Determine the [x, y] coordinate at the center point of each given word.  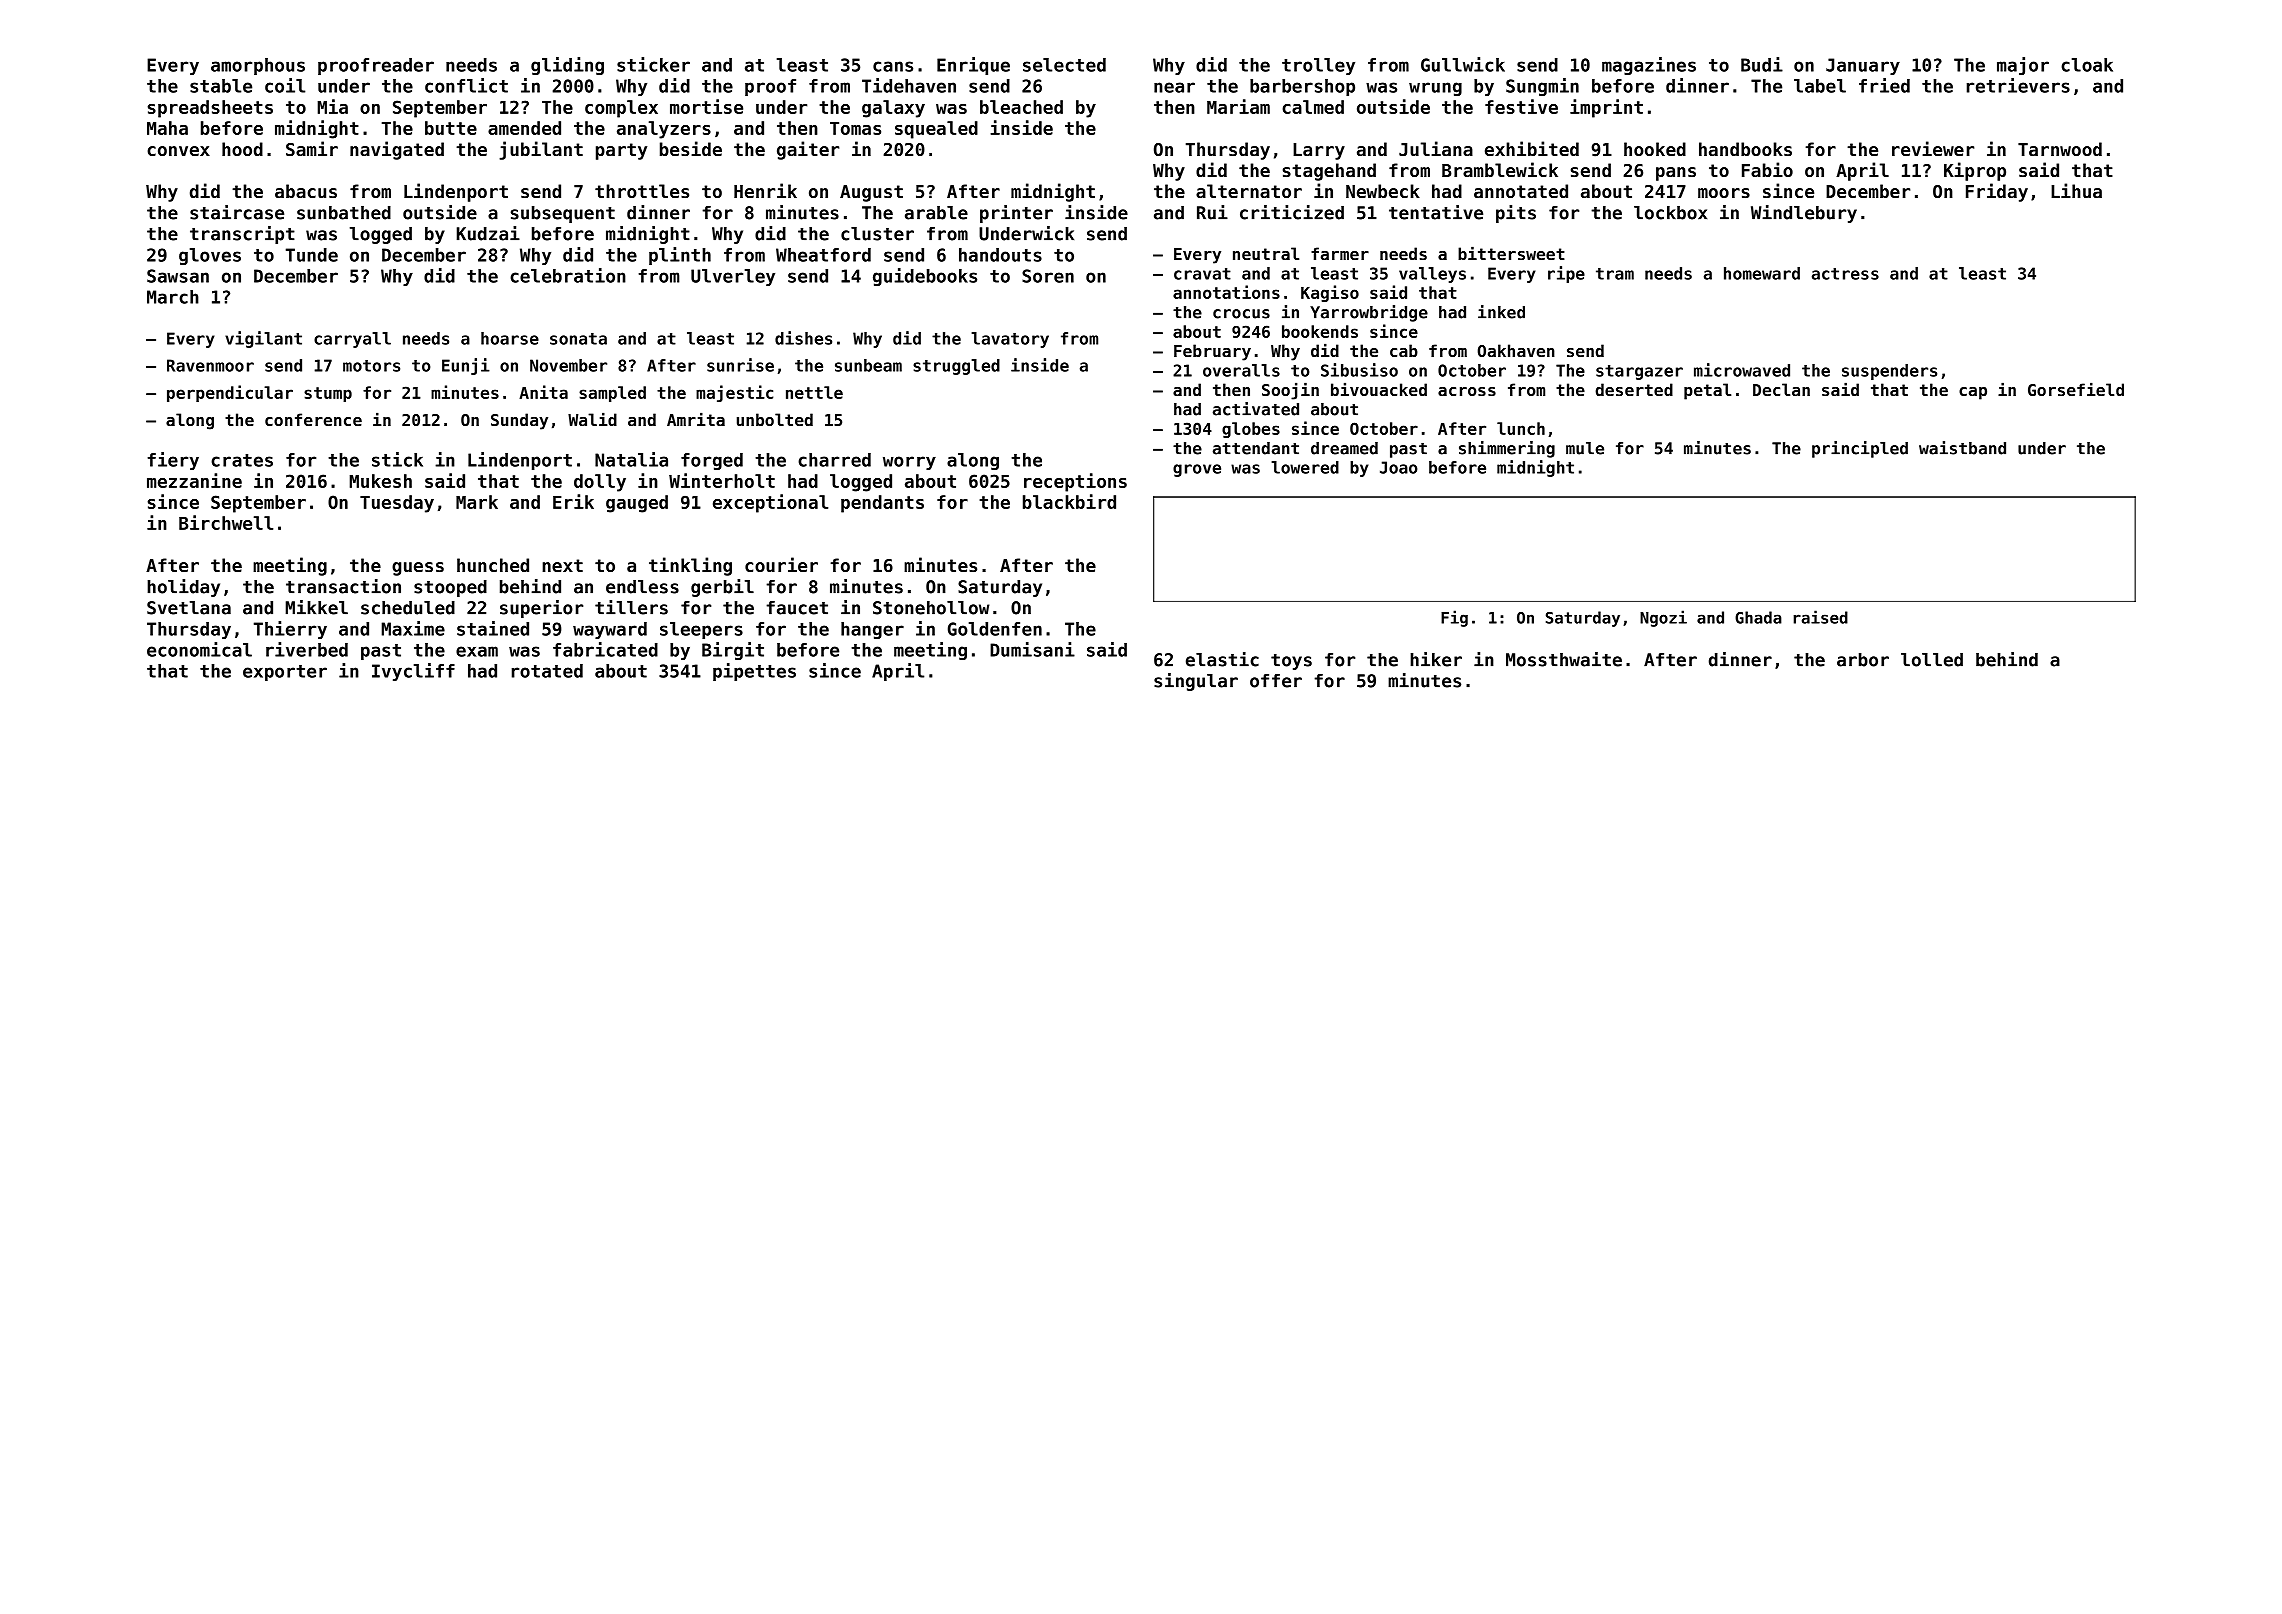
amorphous [258, 66]
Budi [1762, 64]
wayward [610, 630]
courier [781, 564]
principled [1860, 449]
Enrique [973, 66]
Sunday [519, 421]
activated [1256, 409]
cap [1973, 393]
